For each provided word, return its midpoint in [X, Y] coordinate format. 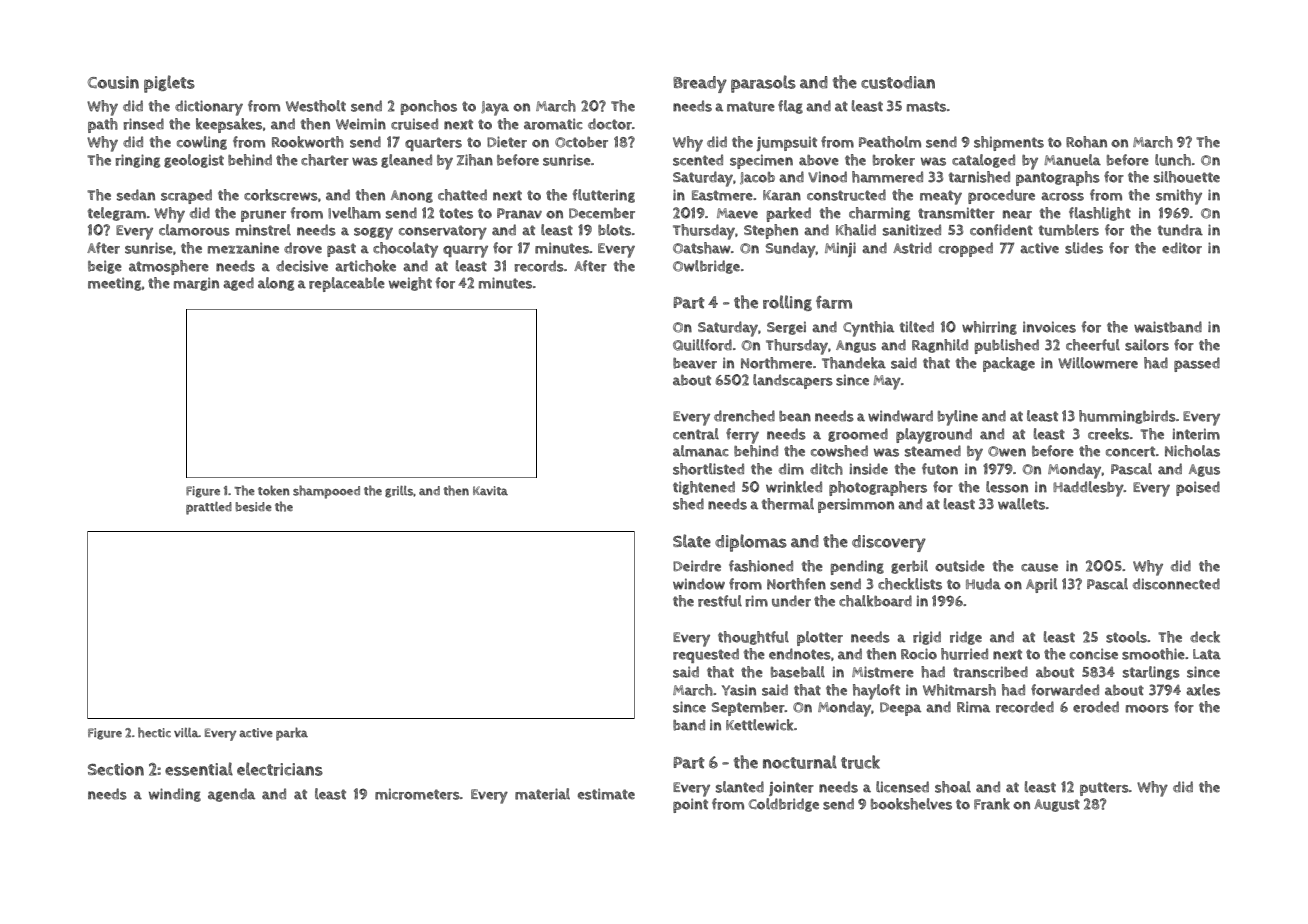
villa [186, 733]
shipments [1009, 143]
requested [706, 655]
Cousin [113, 82]
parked [789, 214]
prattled [209, 508]
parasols [763, 84]
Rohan [1086, 142]
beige [105, 267]
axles [1203, 690]
